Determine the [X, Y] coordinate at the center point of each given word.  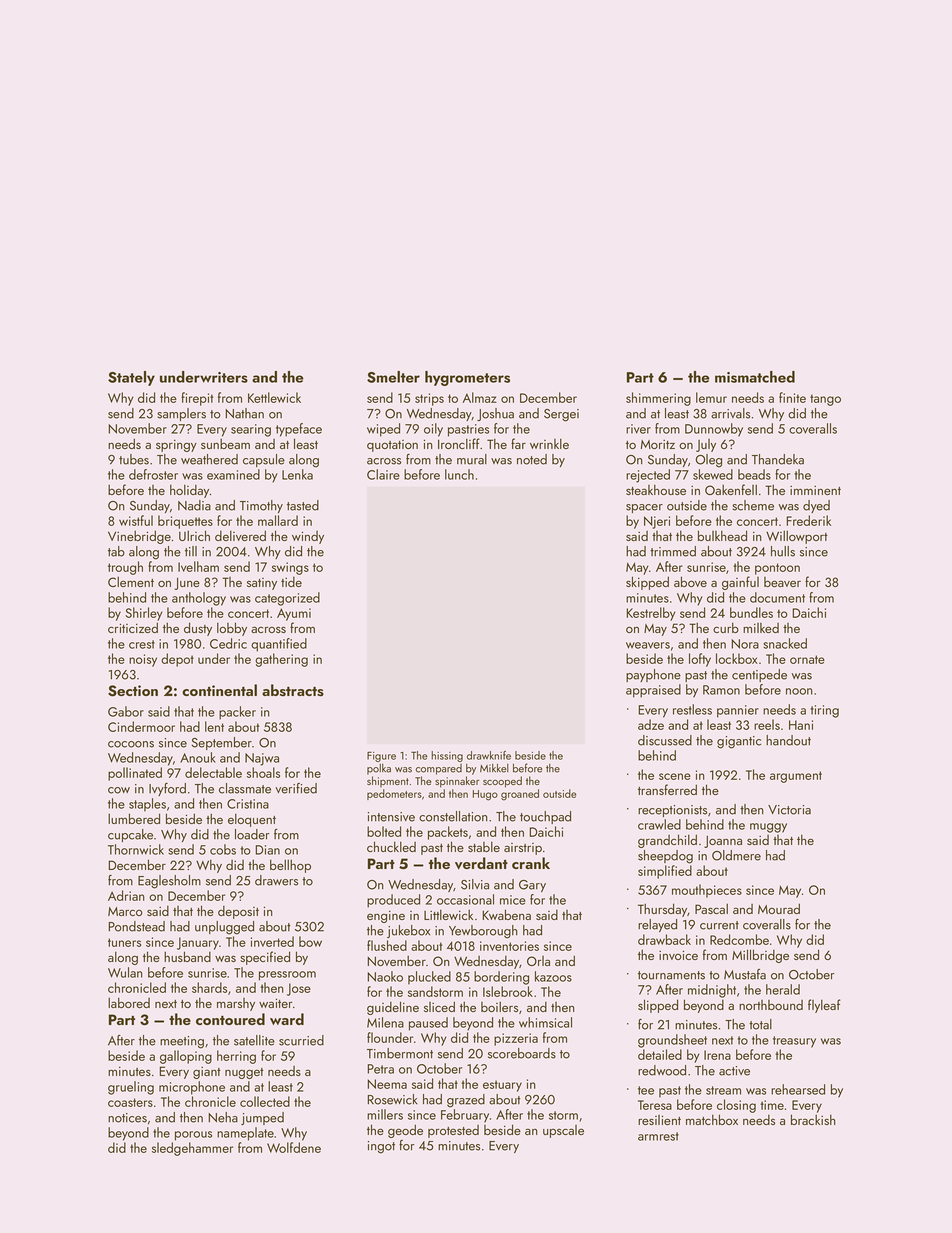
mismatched [755, 377]
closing [736, 1106]
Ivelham [198, 566]
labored [129, 1002]
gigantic [739, 742]
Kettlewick [274, 397]
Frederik [808, 520]
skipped [647, 583]
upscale [563, 1131]
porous [193, 1136]
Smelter [393, 377]
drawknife [489, 755]
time [772, 1105]
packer [237, 713]
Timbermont [400, 1053]
